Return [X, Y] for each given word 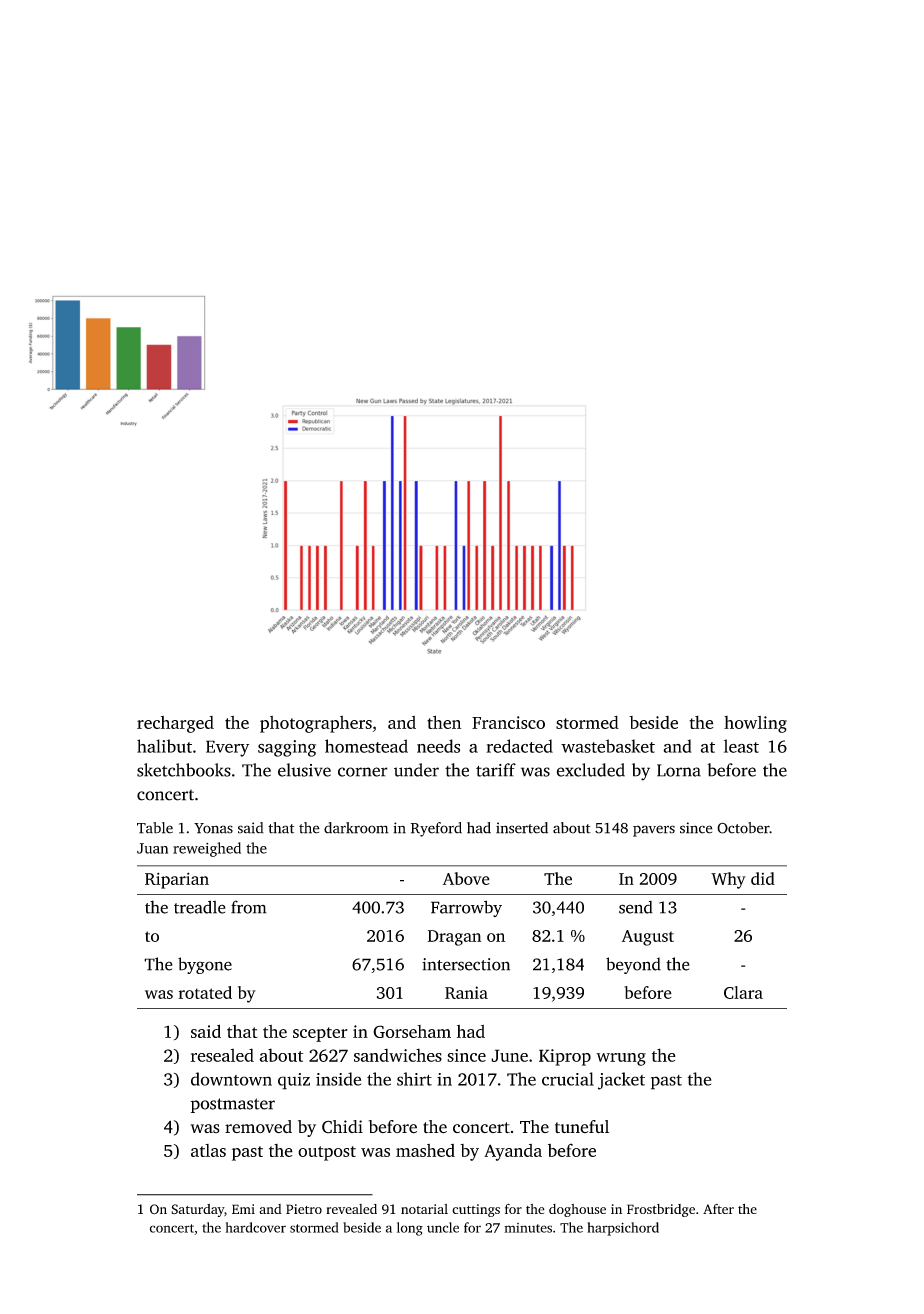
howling [755, 724]
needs [438, 746]
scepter [320, 1034]
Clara [743, 992]
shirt [414, 1079]
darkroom [356, 828]
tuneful [582, 1126]
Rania [466, 992]
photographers [316, 724]
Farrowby [466, 908]
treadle [200, 907]
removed [258, 1127]
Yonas [213, 828]
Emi [243, 1209]
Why [728, 880]
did [763, 878]
